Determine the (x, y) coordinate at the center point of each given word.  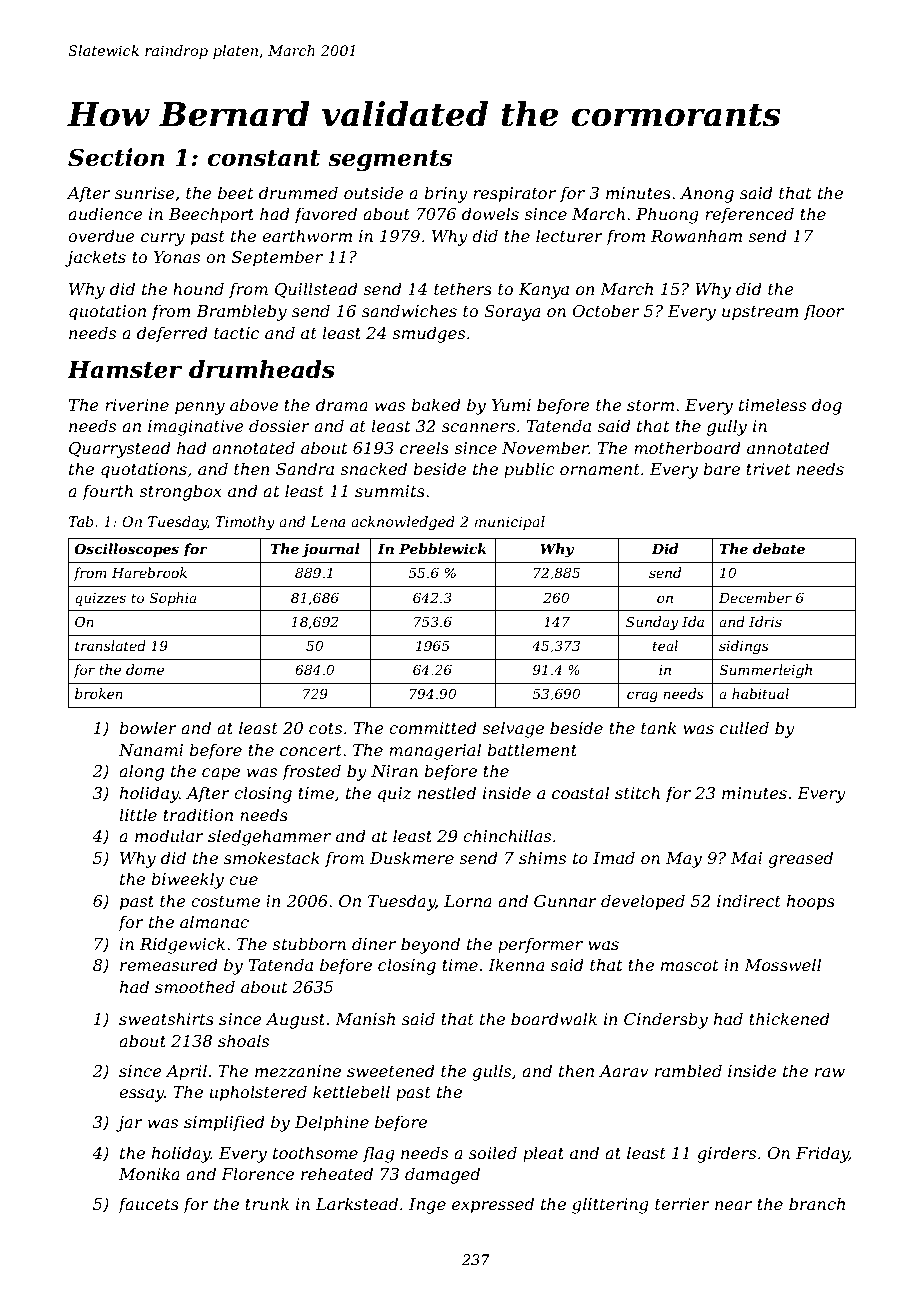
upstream (760, 313)
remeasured (169, 964)
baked (436, 404)
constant (263, 158)
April (186, 1072)
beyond (430, 945)
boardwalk (554, 1018)
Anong (707, 195)
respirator (514, 195)
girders (726, 1154)
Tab (81, 521)
